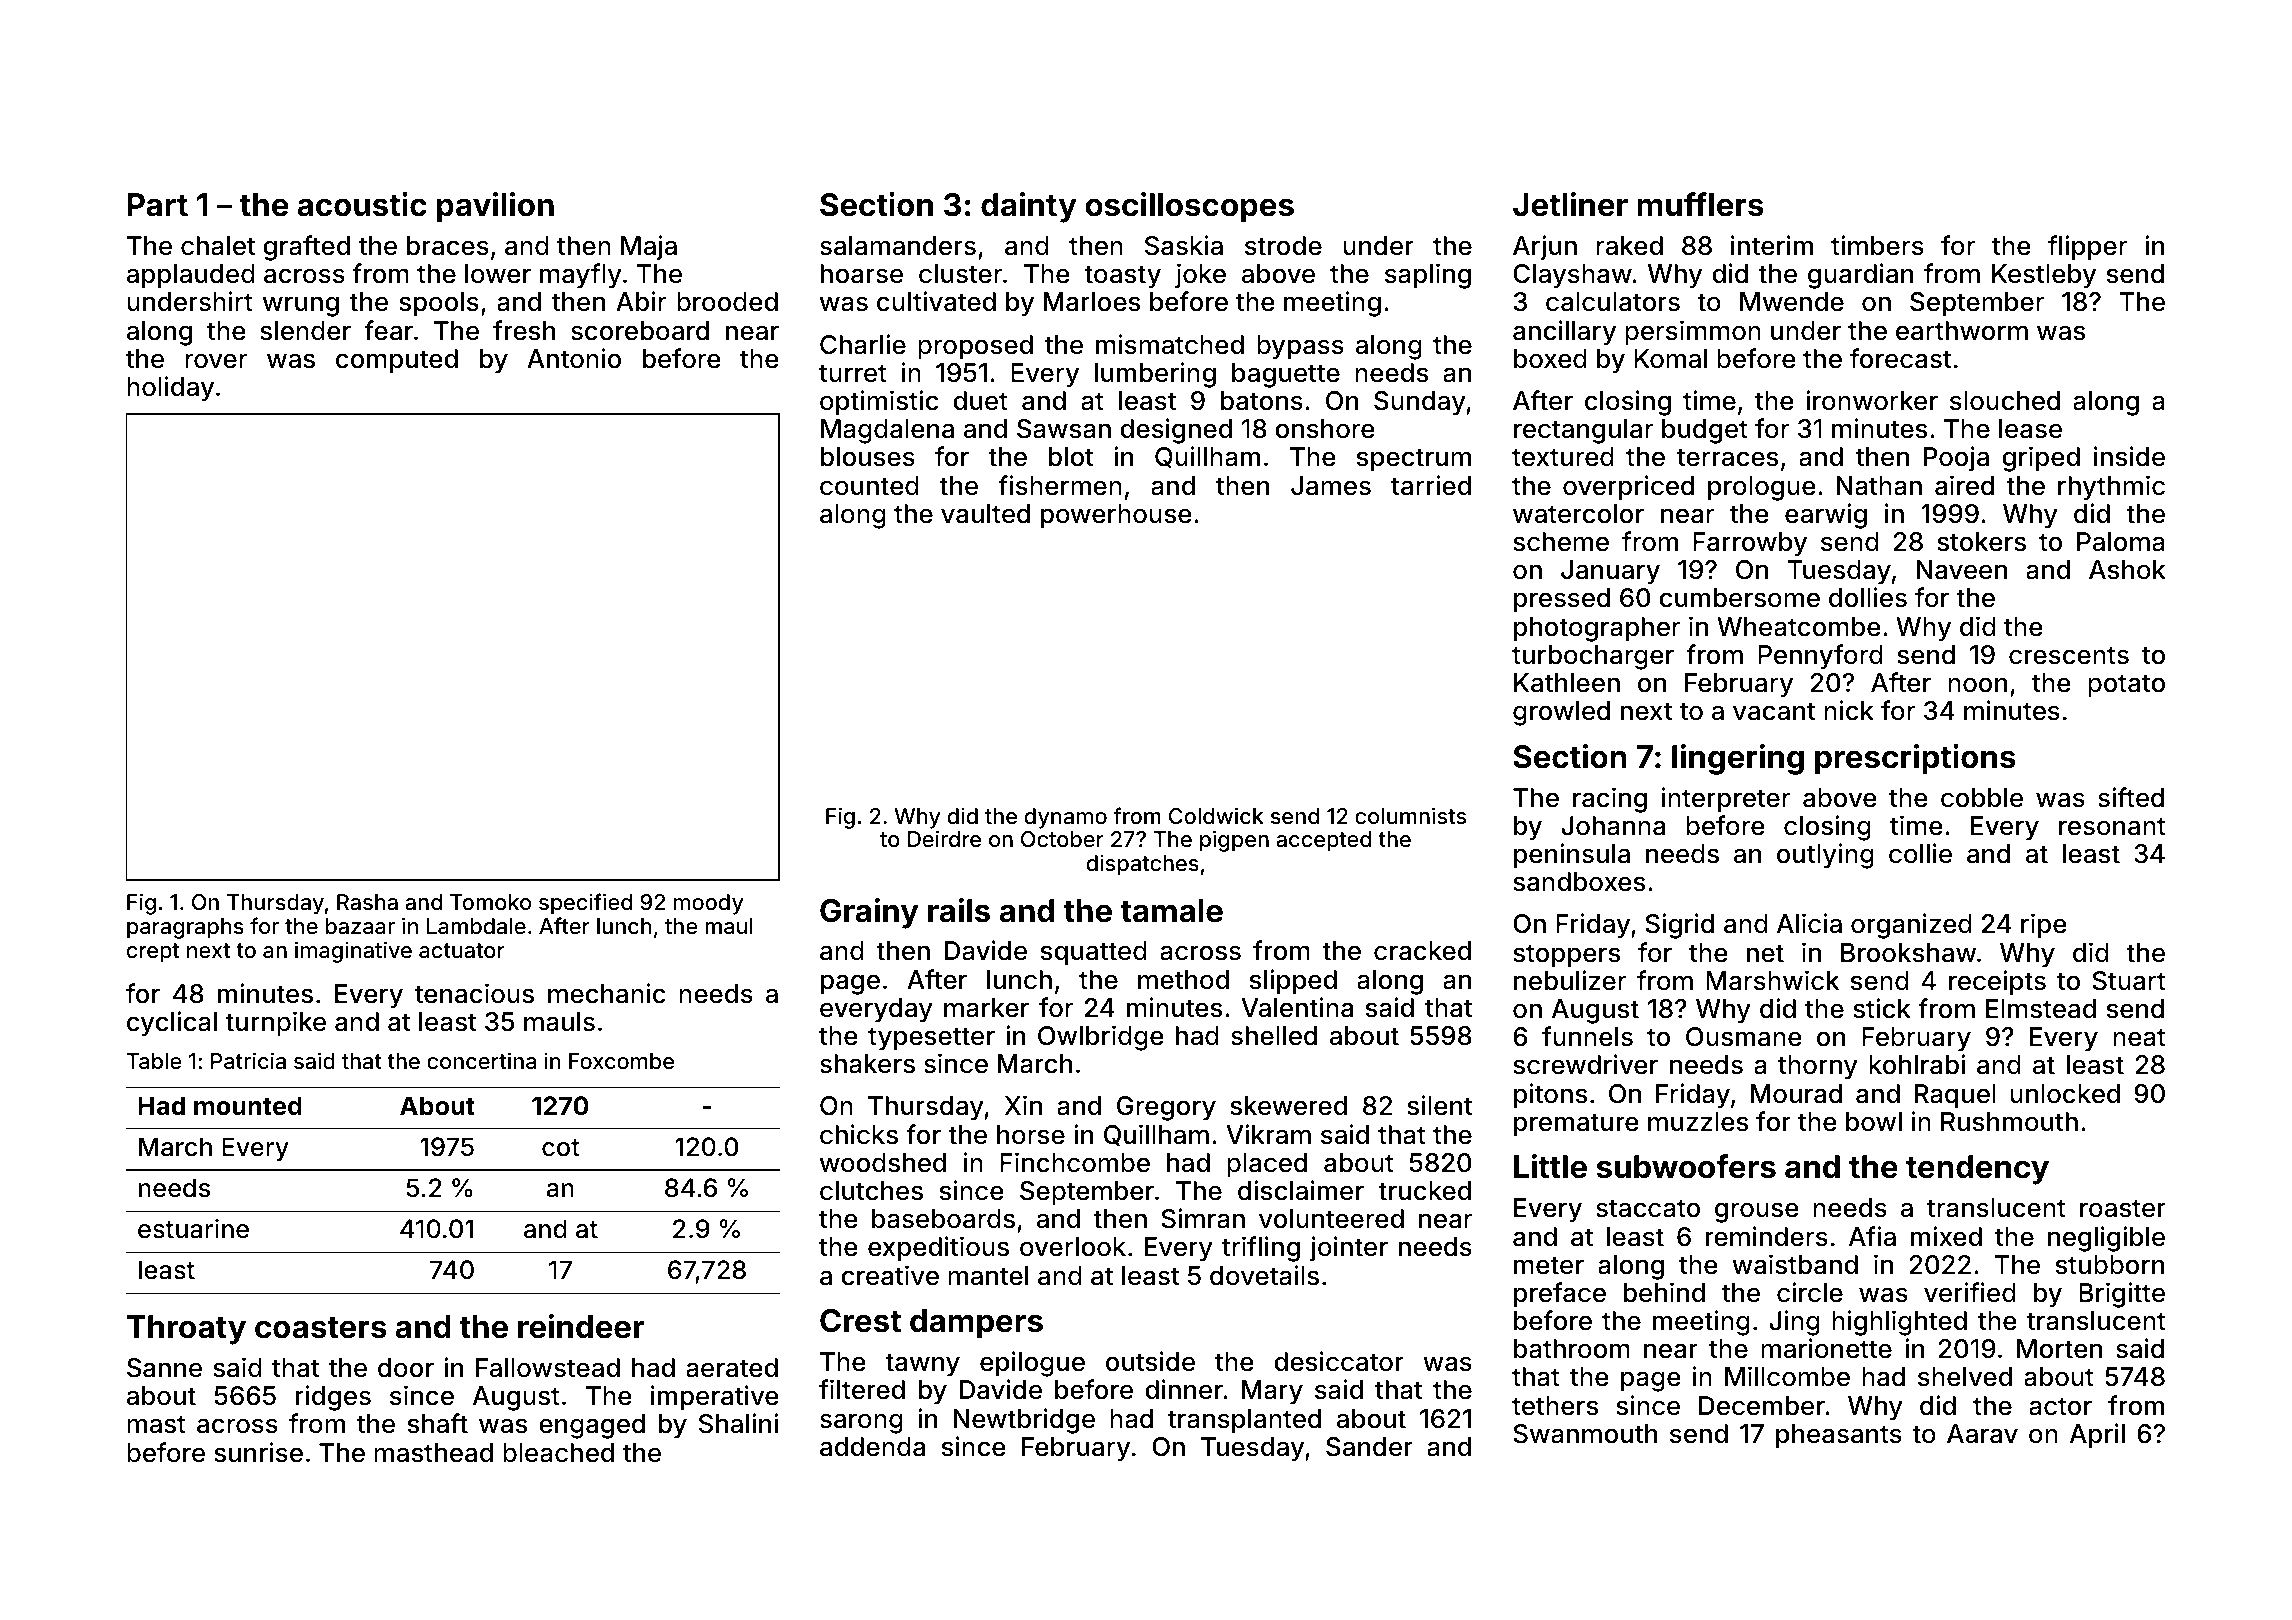 This image has height=1620, width=2292. What do you see at coordinates (869, 486) in the image?
I see `counted` at bounding box center [869, 486].
